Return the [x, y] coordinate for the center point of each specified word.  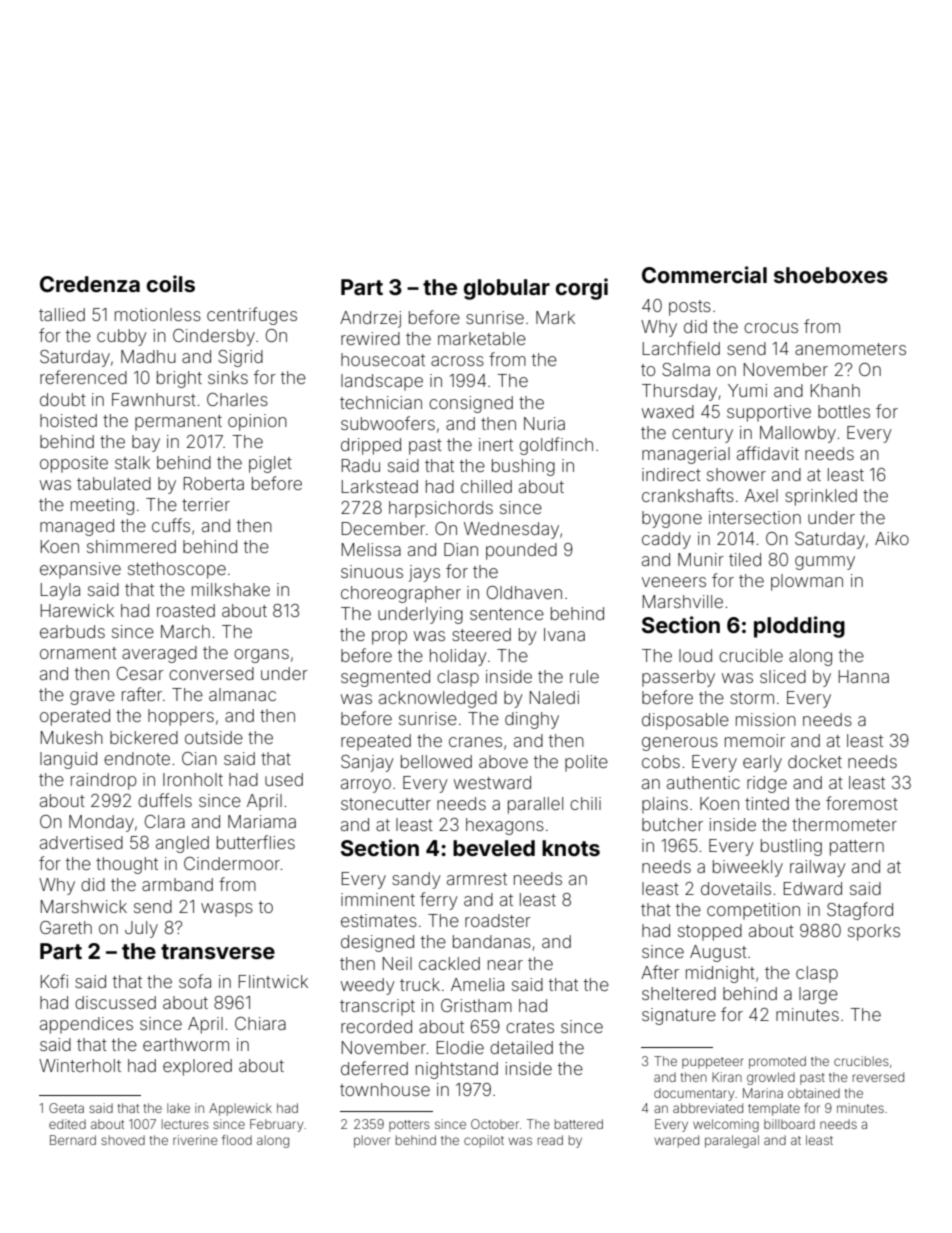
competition [753, 911]
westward [492, 782]
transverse [218, 952]
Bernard [73, 1140]
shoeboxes [831, 275]
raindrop [104, 781]
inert [496, 444]
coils [171, 283]
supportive [769, 413]
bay [146, 443]
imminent [378, 899]
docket [815, 761]
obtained [814, 1093]
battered [579, 1124]
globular [507, 289]
